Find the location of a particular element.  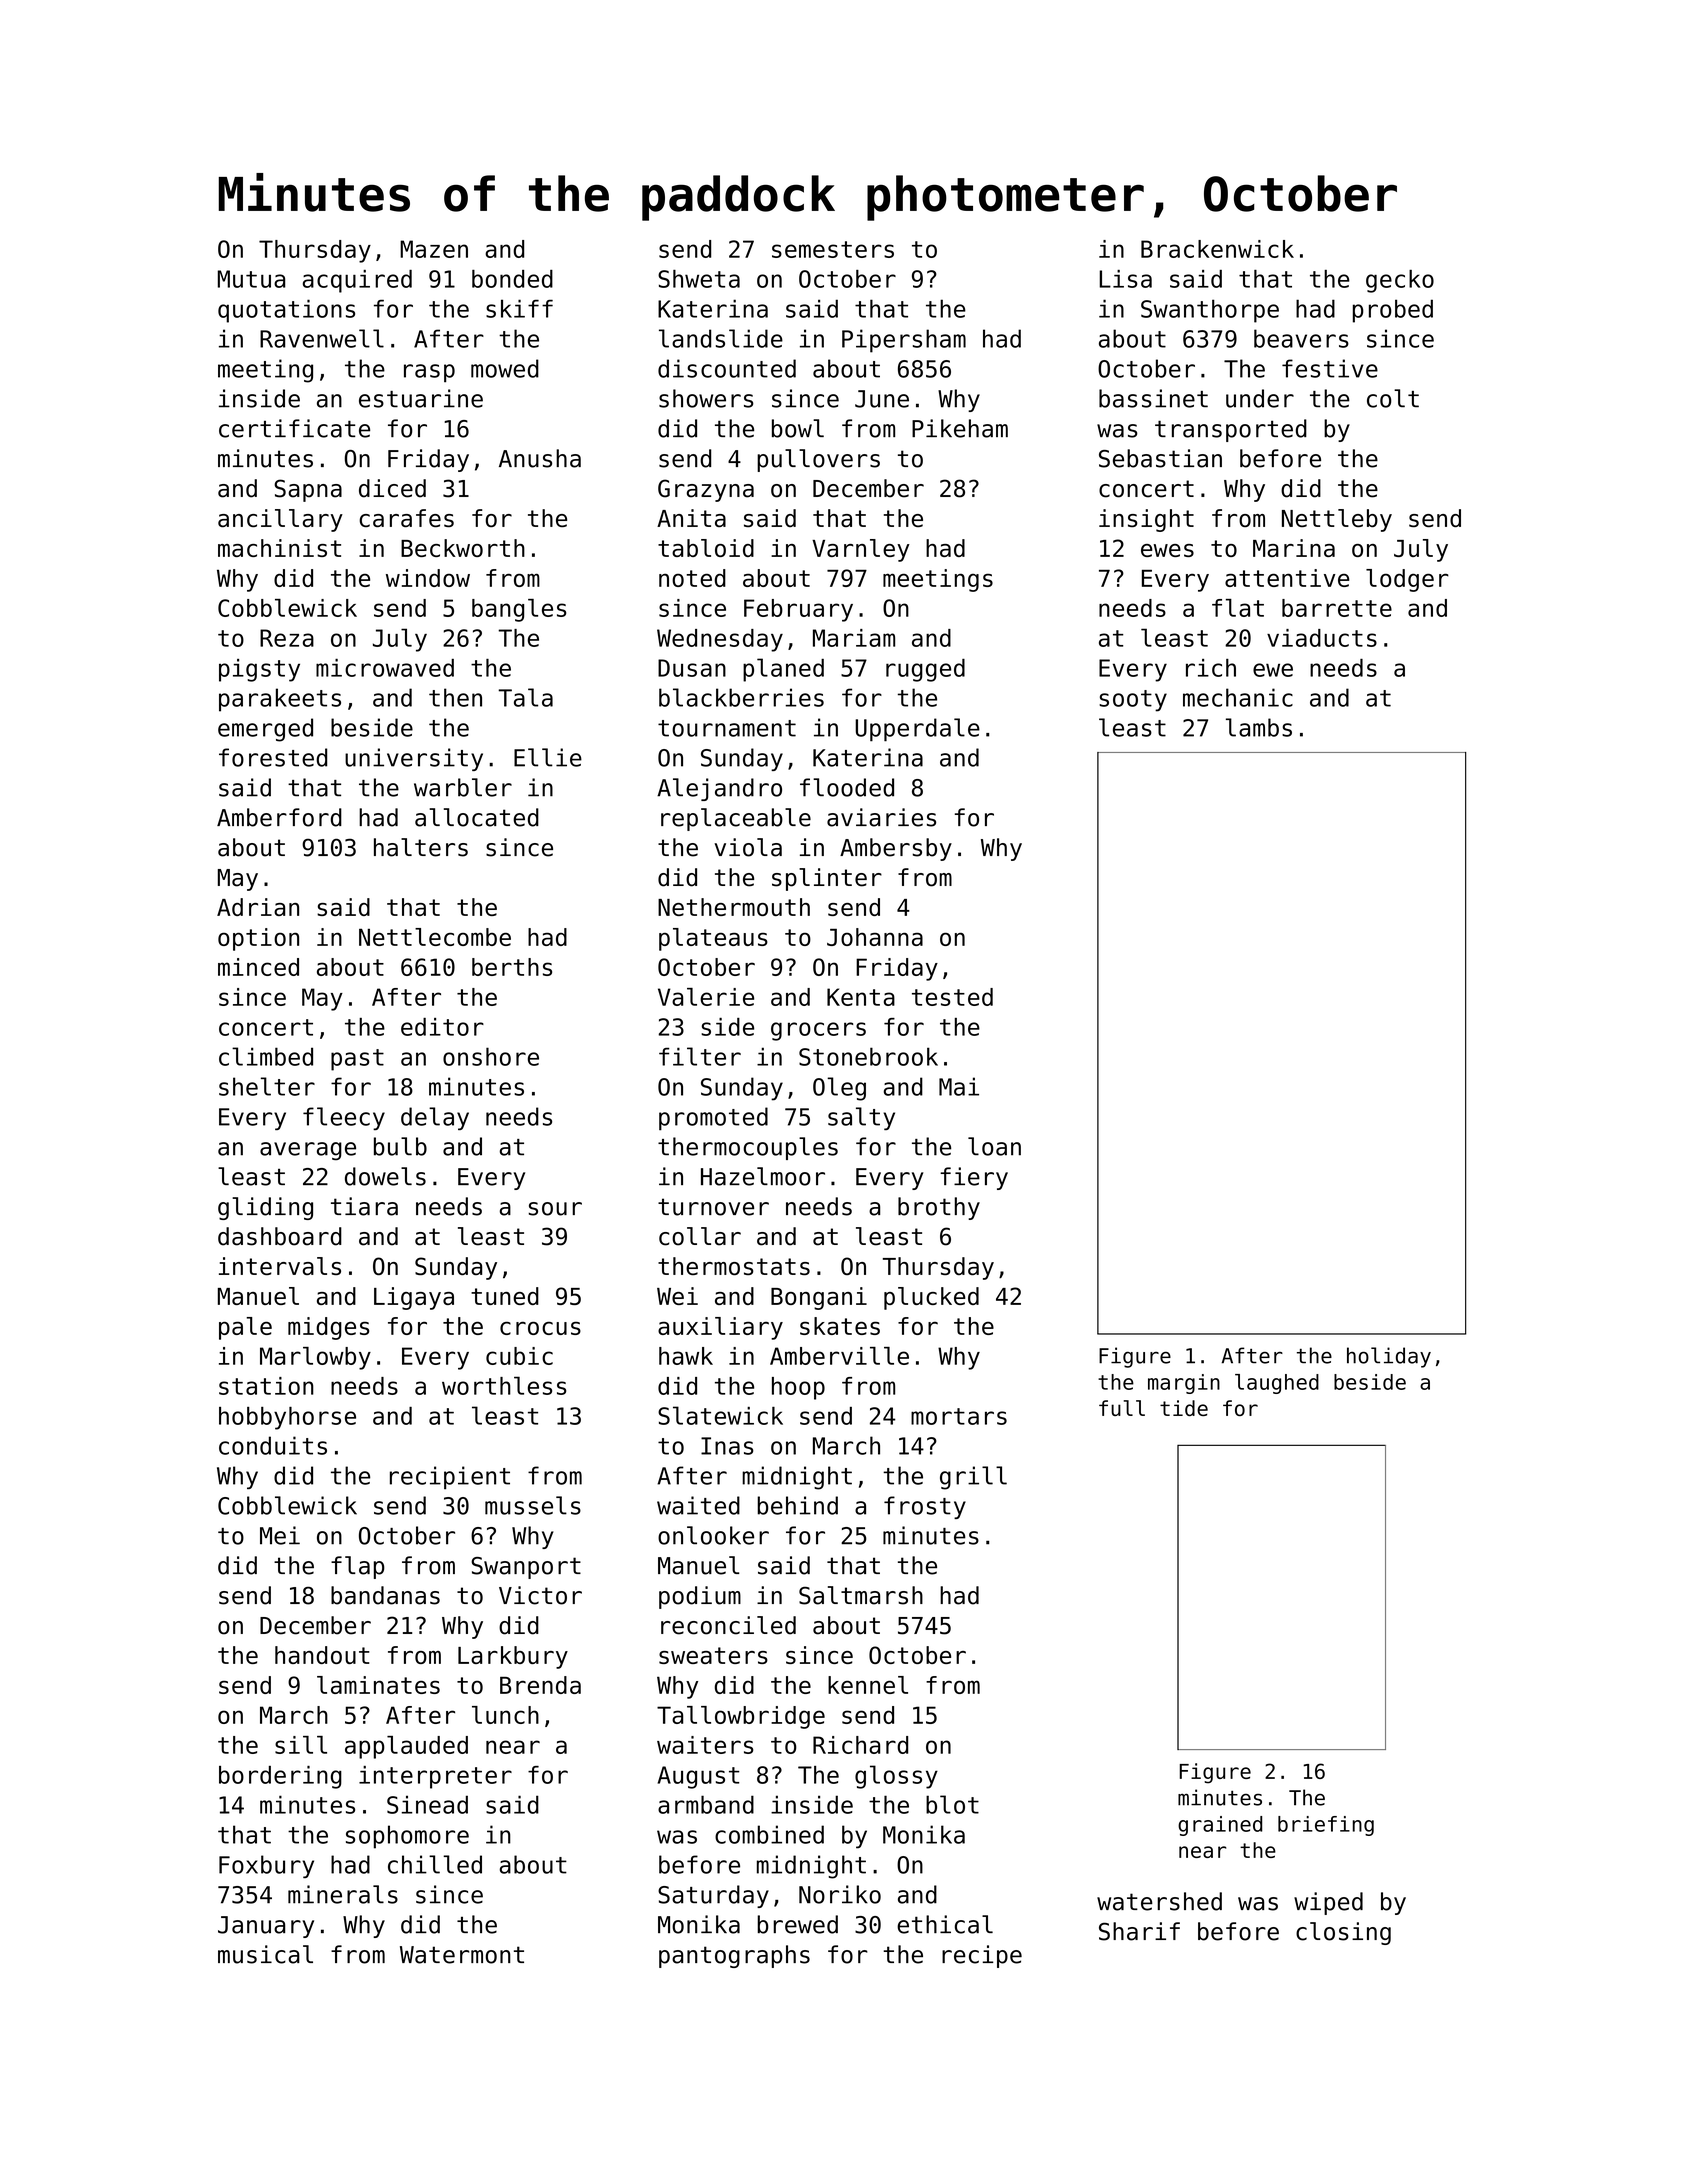

onlooker is located at coordinates (713, 1535).
